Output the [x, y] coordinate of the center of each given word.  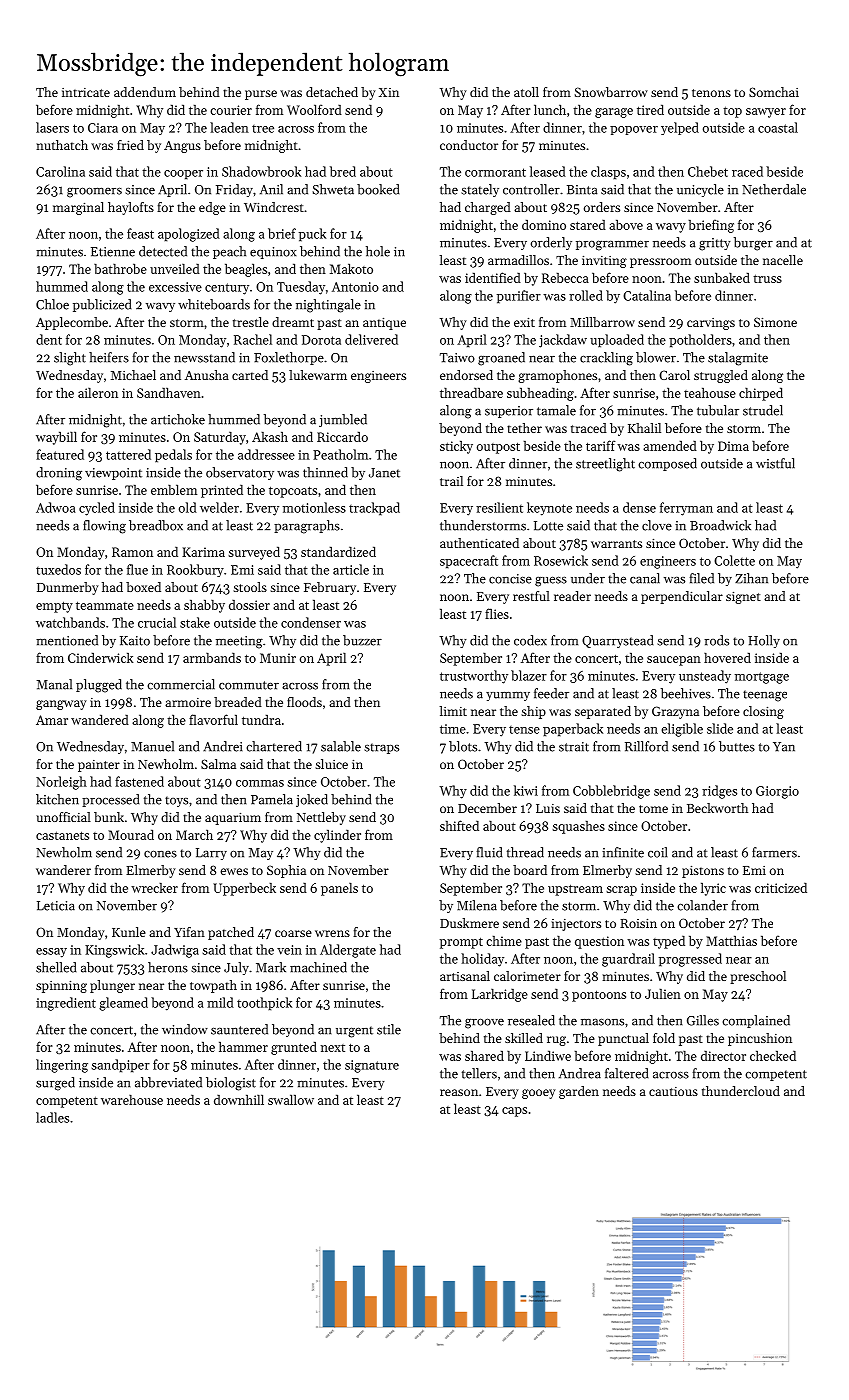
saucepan [674, 661]
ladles [52, 1117]
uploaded [617, 341]
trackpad [374, 509]
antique [384, 323]
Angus [182, 147]
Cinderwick [100, 658]
